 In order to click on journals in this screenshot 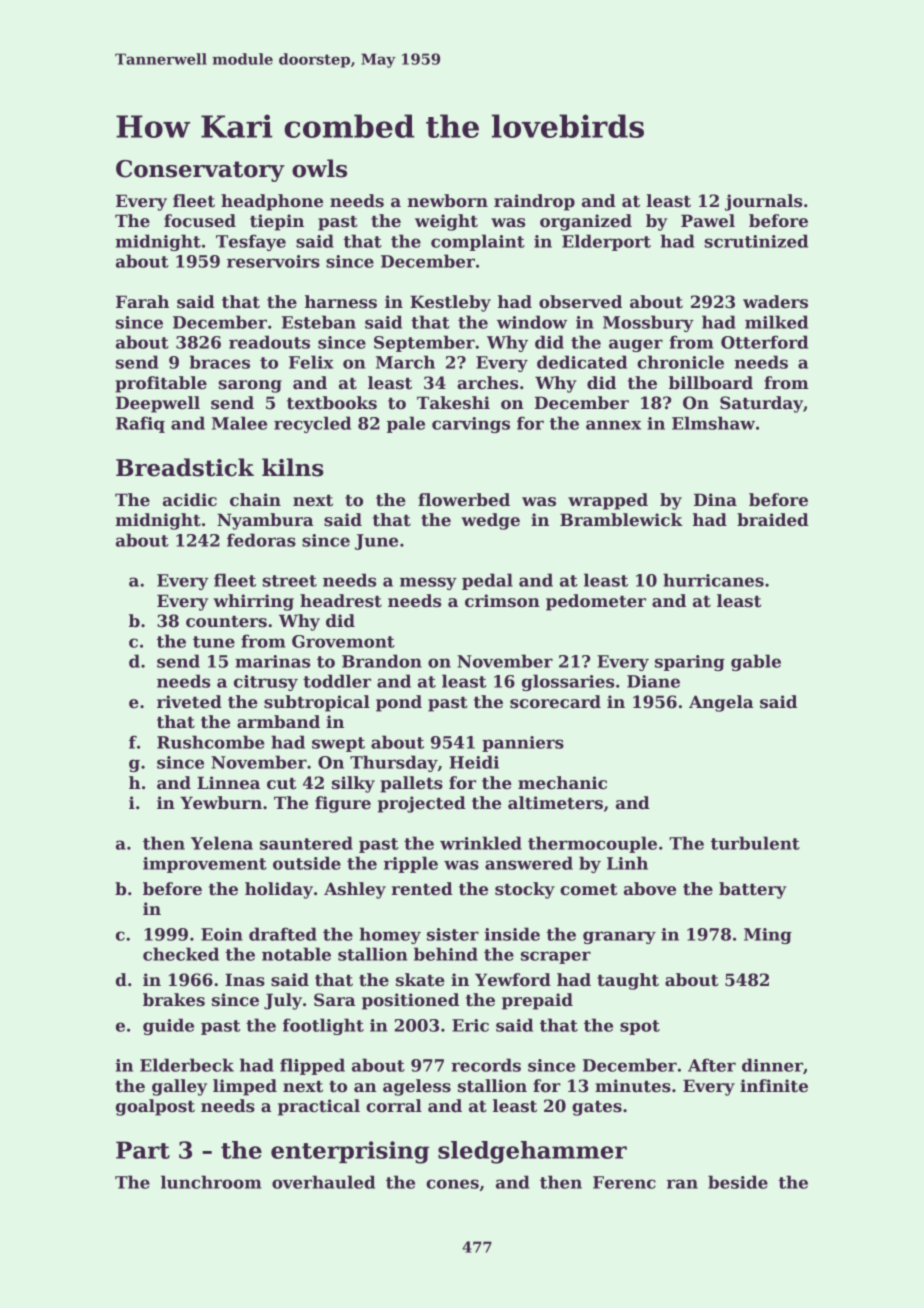, I will do `click(763, 202)`.
